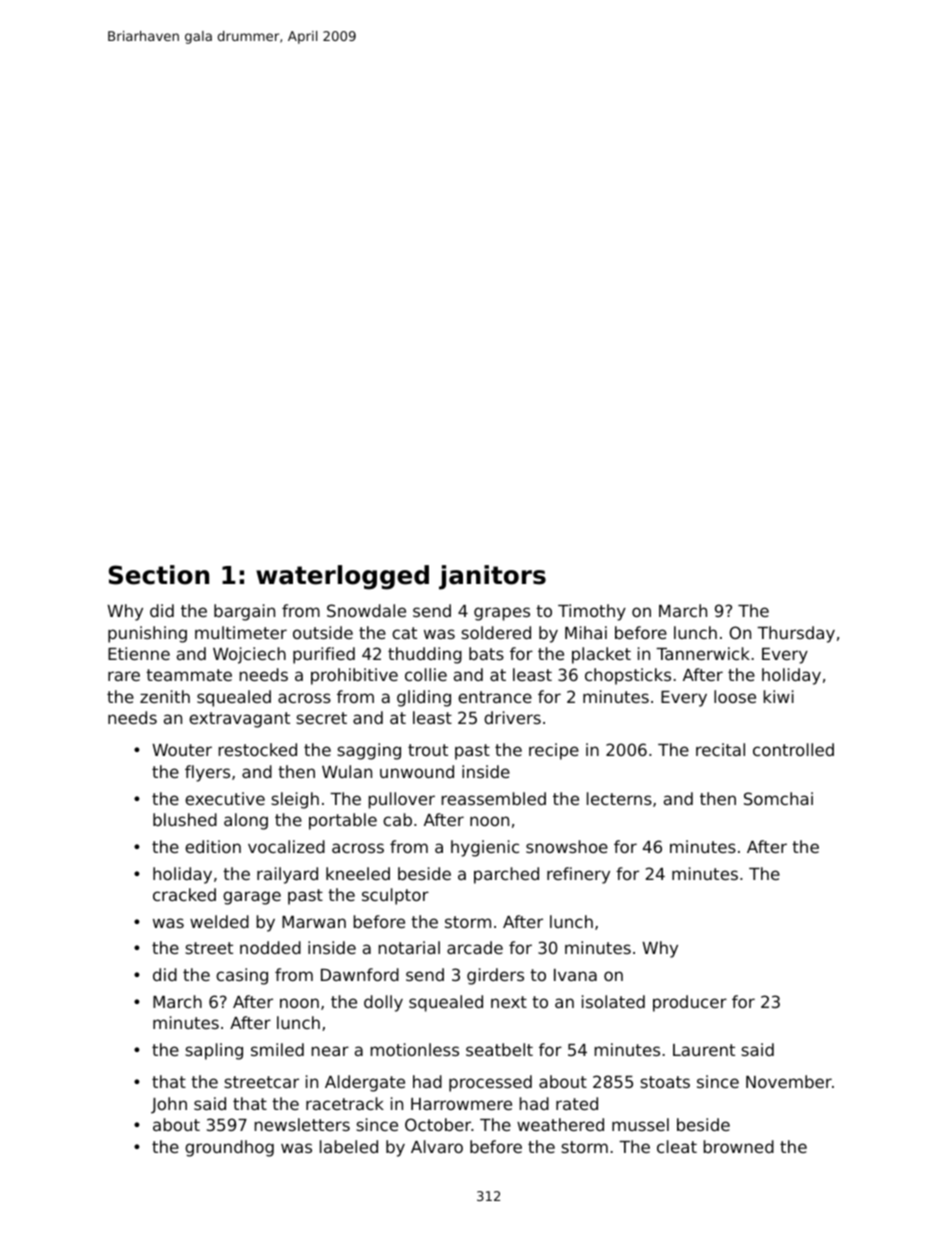 The image size is (952, 1233). I want to click on Marwan, so click(314, 922).
